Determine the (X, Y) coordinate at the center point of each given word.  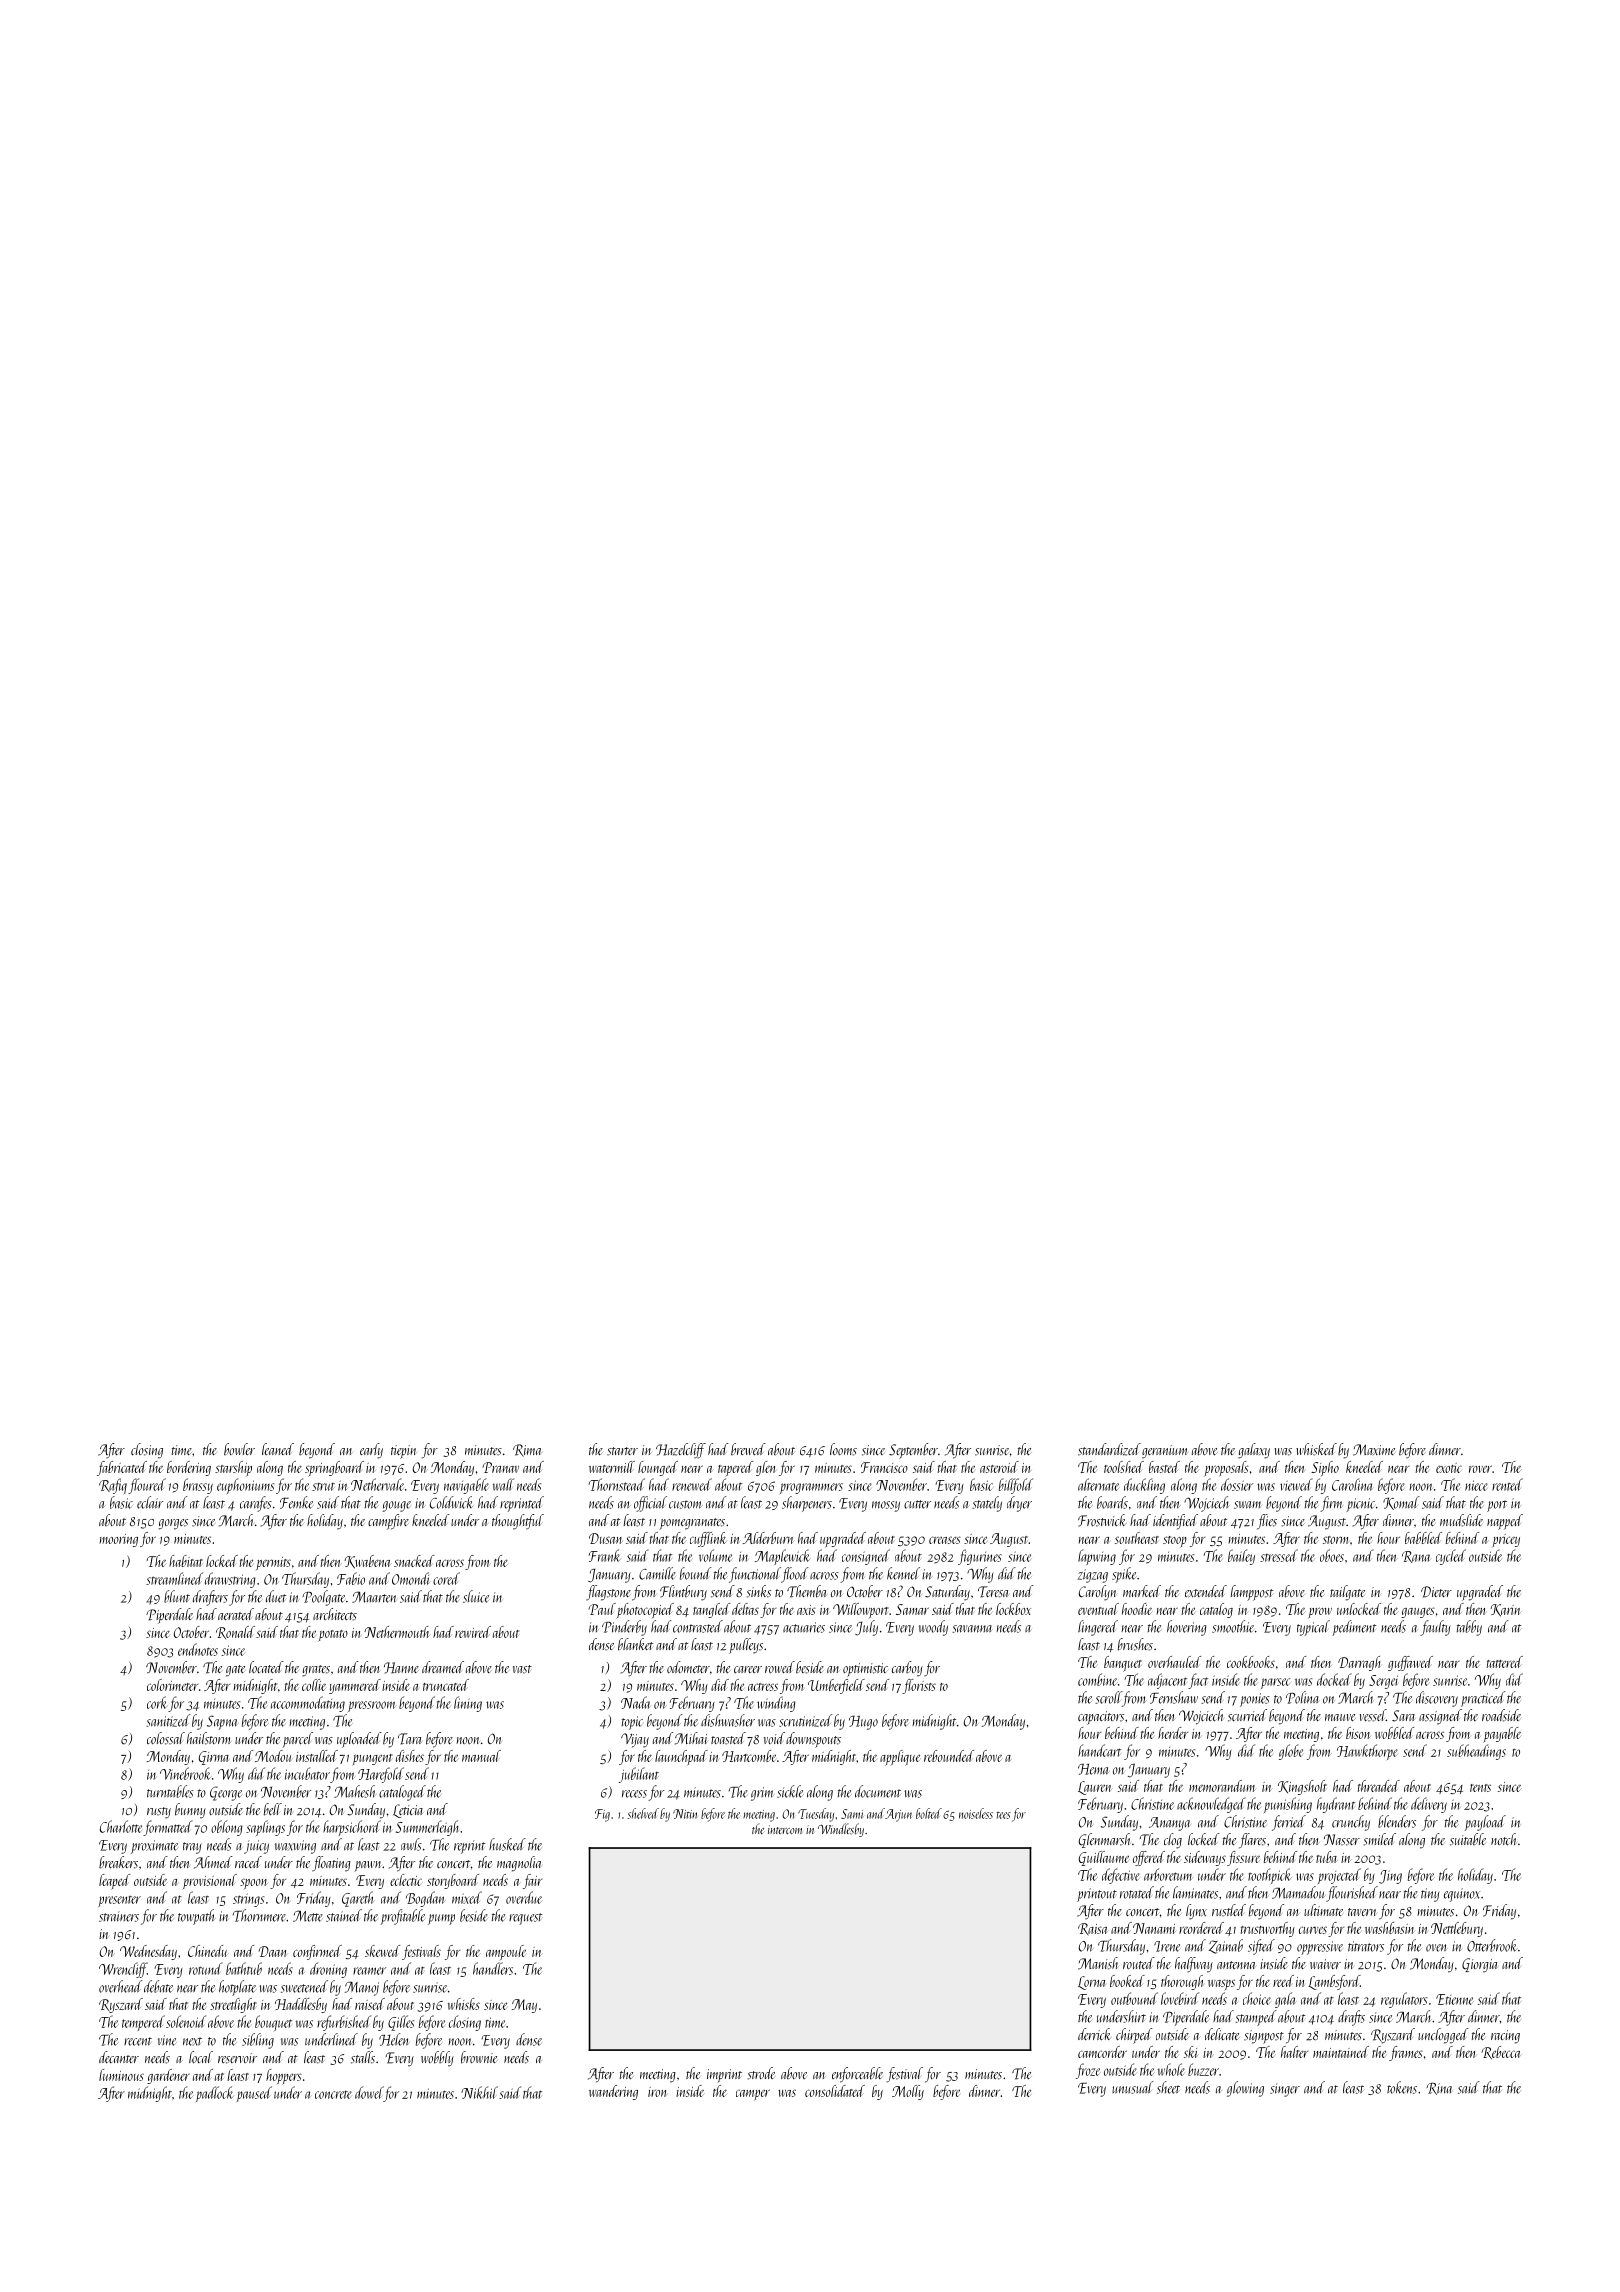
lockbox (1013, 1609)
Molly (908, 2092)
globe (1291, 1752)
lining (468, 1704)
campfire (388, 1522)
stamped (1256, 2018)
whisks (464, 2004)
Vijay (635, 1740)
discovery (1437, 1699)
